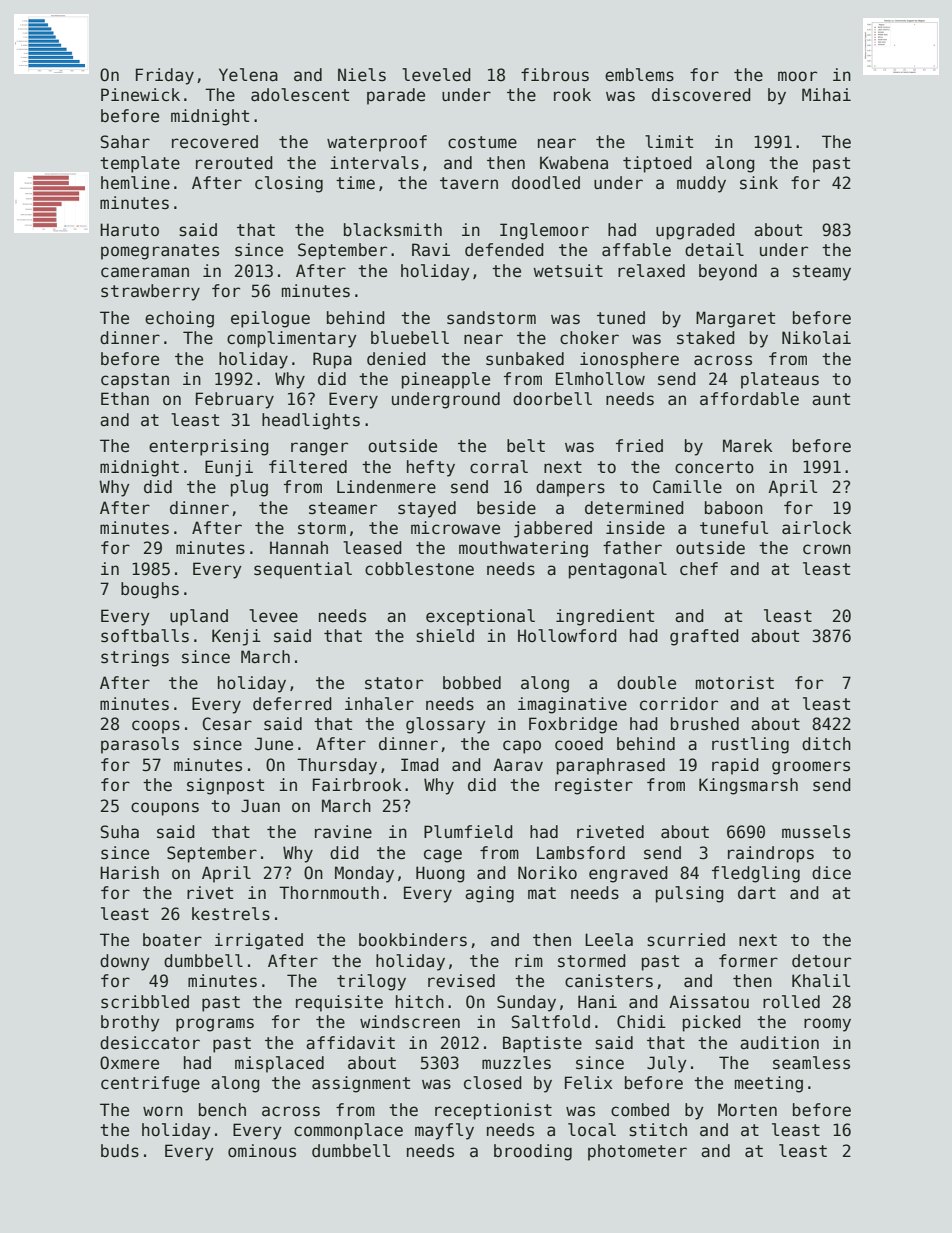  What do you see at coordinates (311, 421) in the document?
I see `headlights` at bounding box center [311, 421].
